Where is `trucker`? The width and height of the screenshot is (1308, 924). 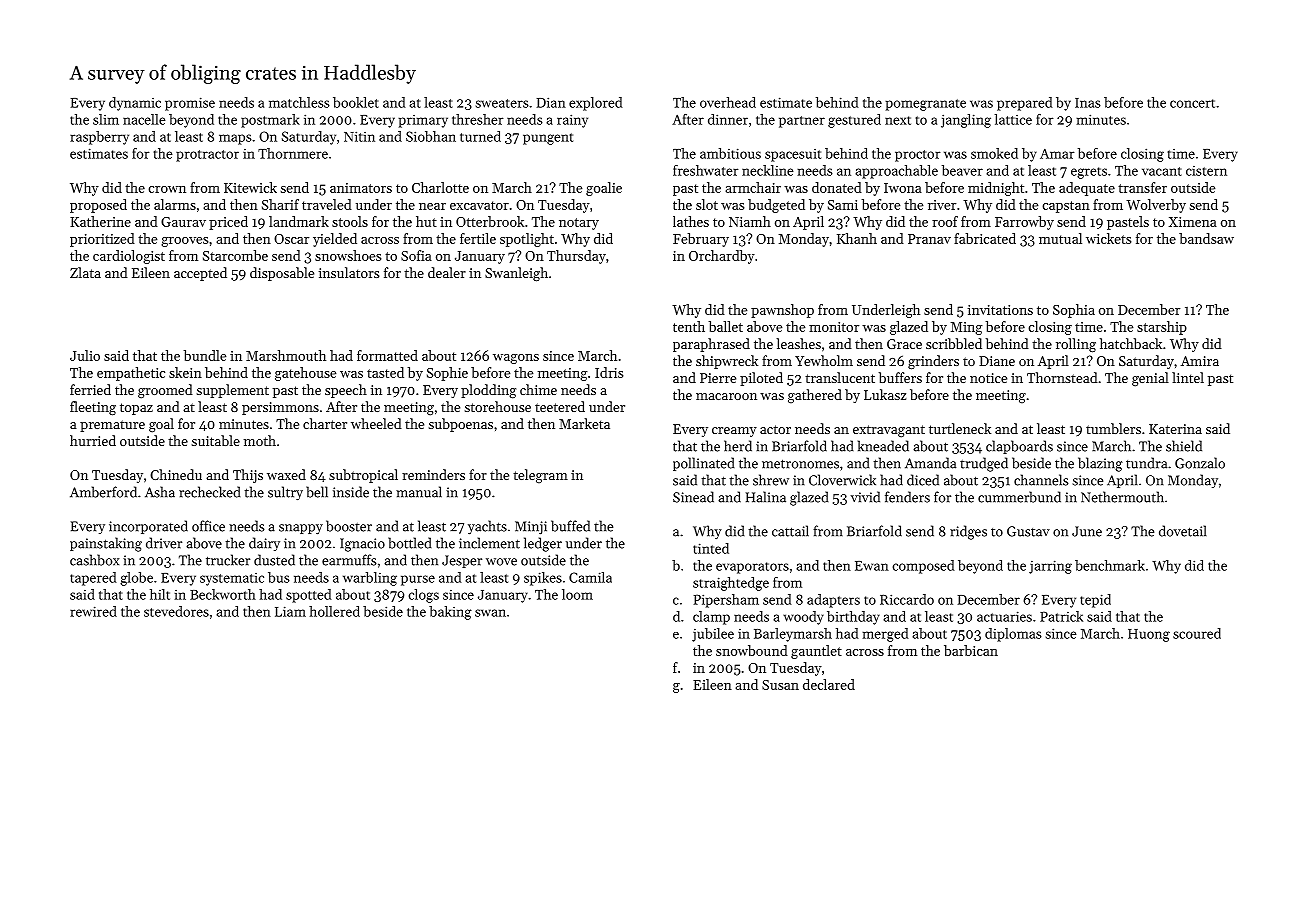 trucker is located at coordinates (228, 560).
